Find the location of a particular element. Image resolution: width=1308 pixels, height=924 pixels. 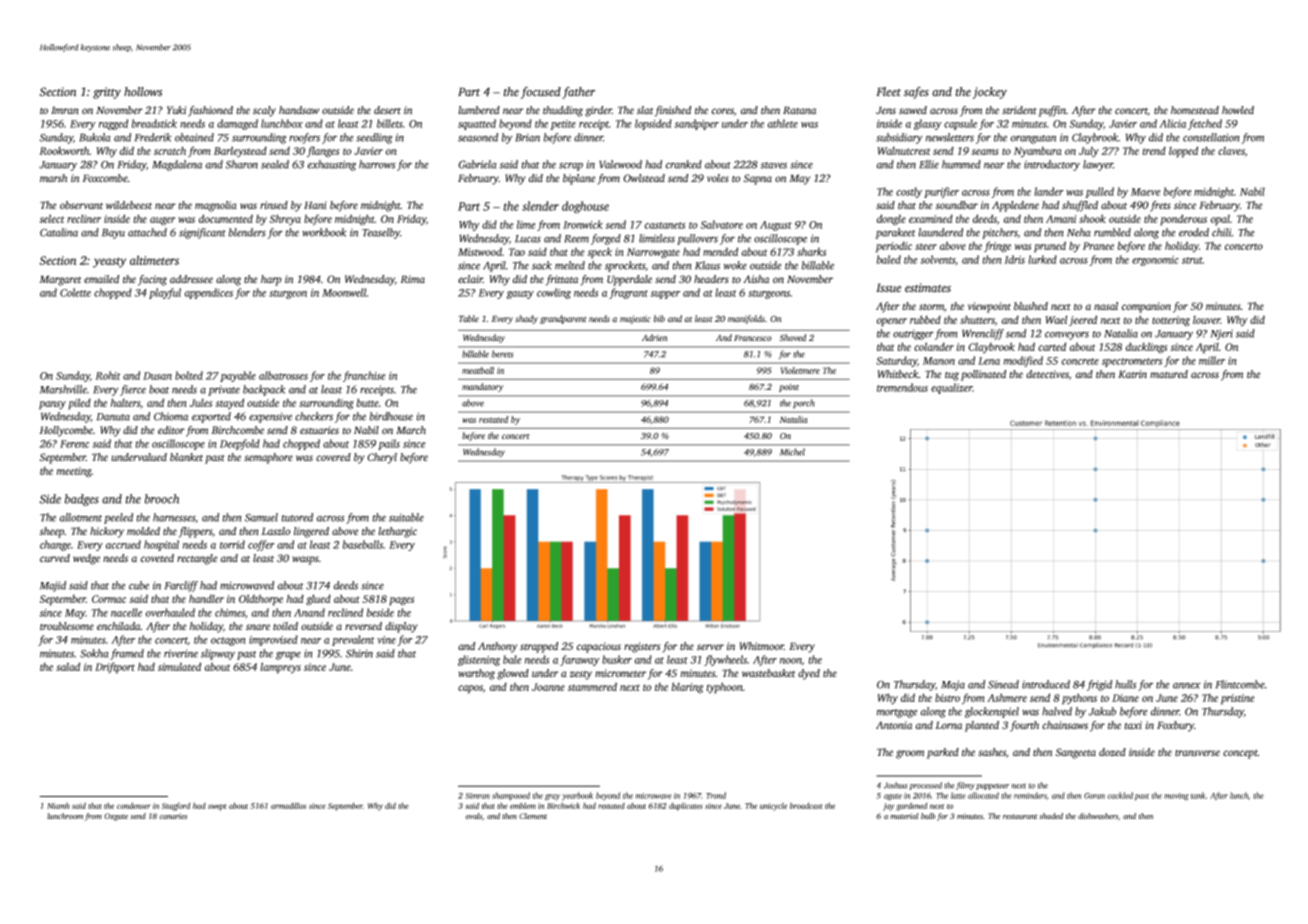

lumbered is located at coordinates (479, 110).
